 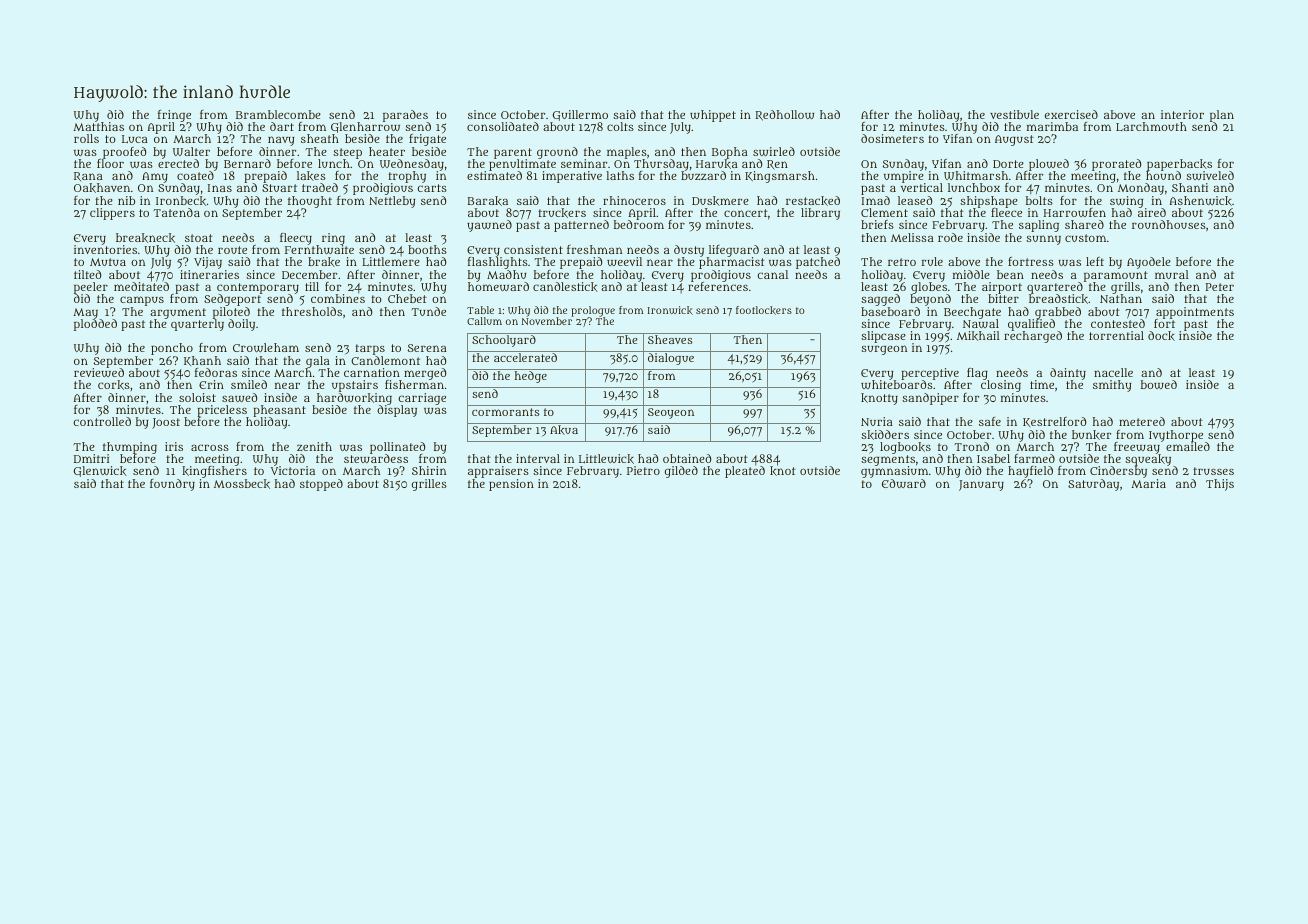 I want to click on controlled, so click(x=102, y=421).
